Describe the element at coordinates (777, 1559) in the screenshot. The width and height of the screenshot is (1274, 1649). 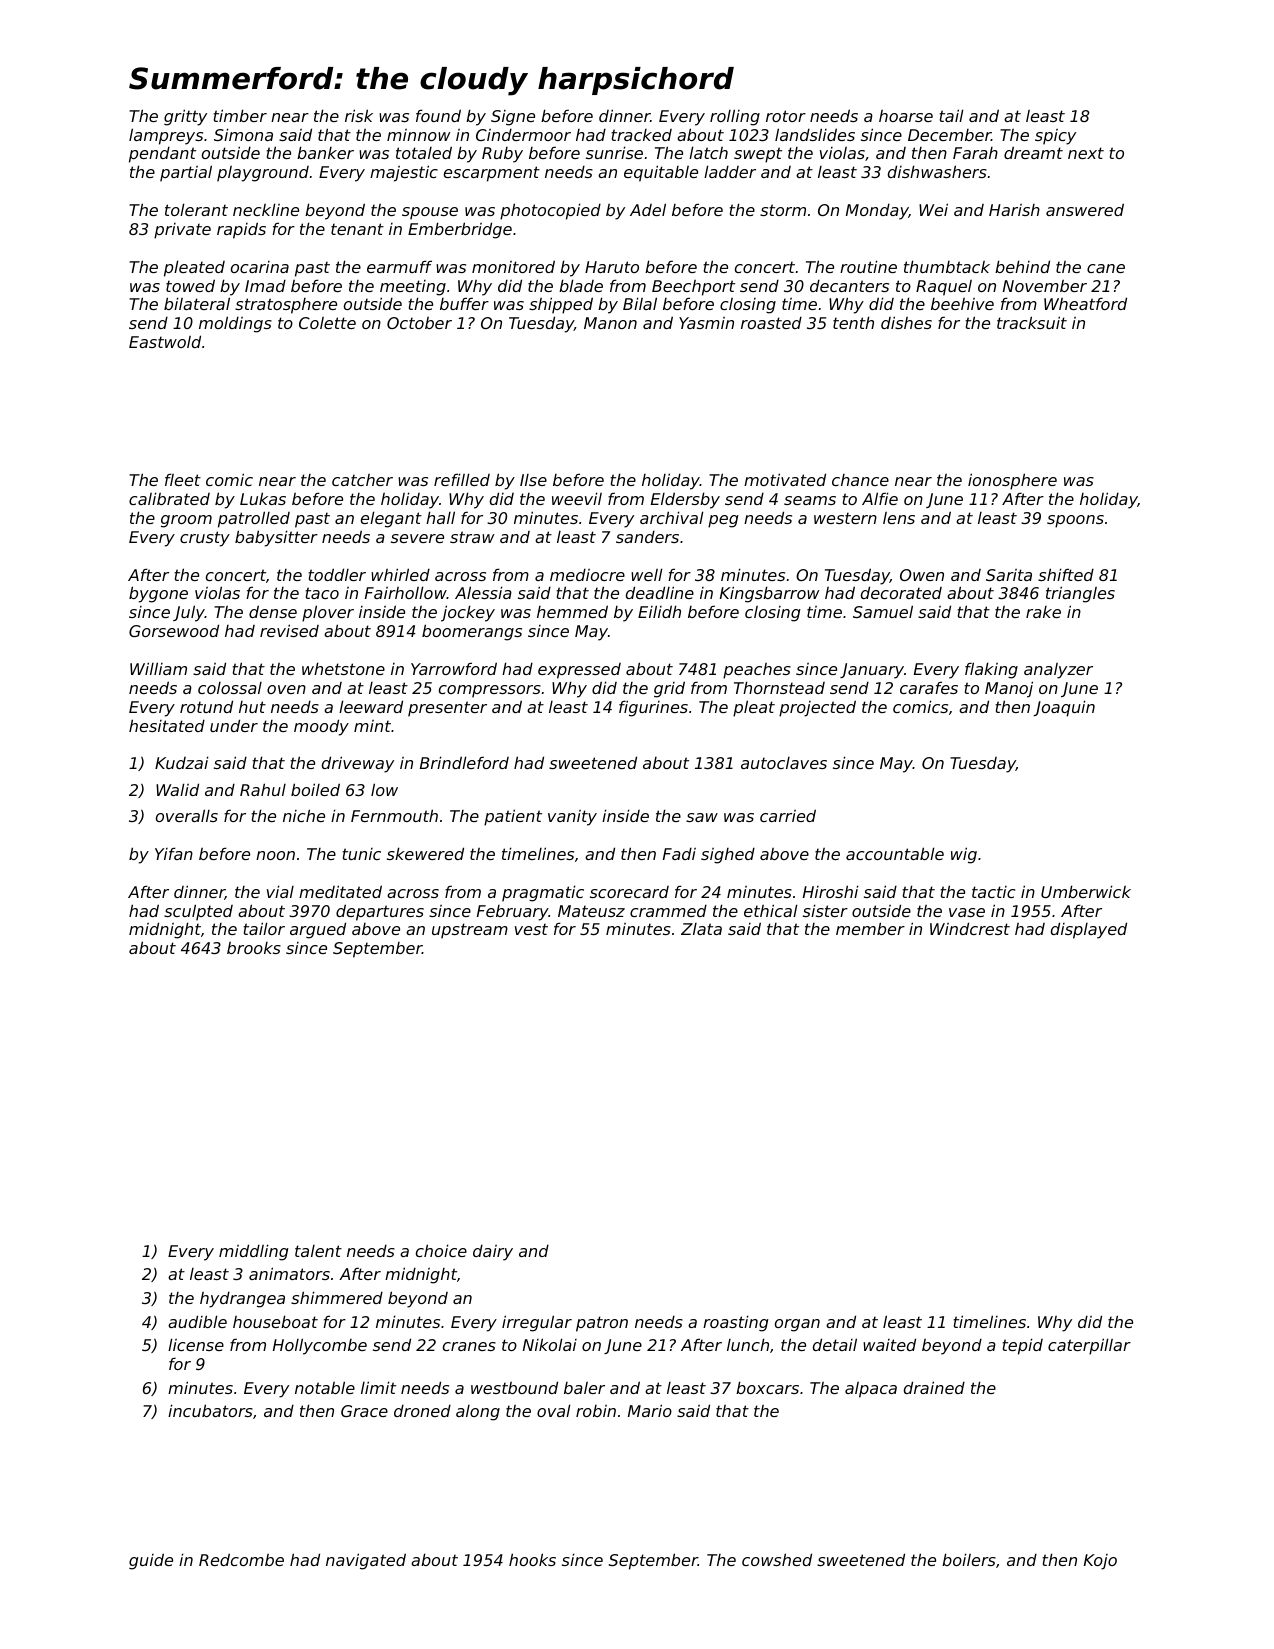
I see `cowshed` at that location.
